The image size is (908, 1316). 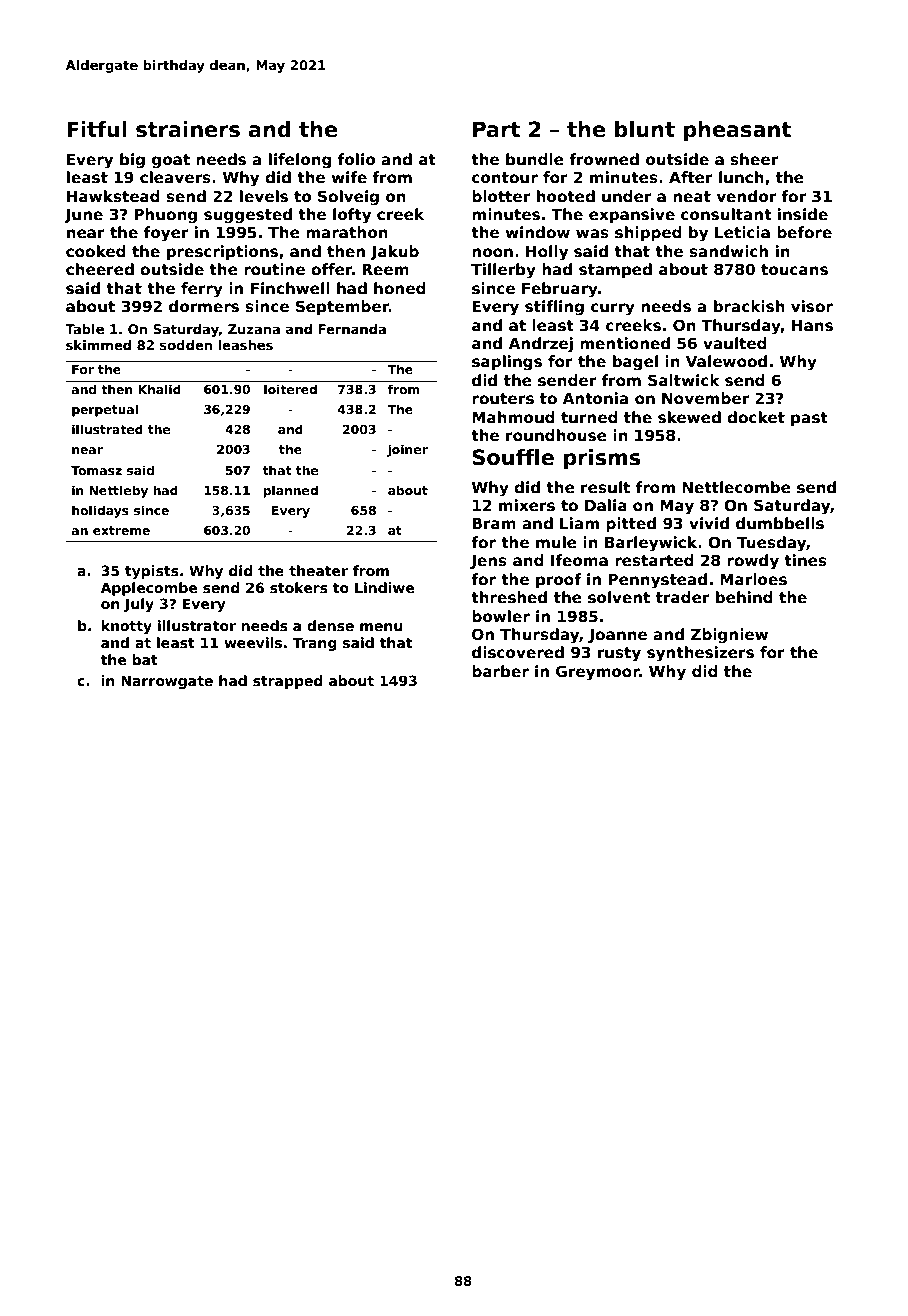 I want to click on folio, so click(x=356, y=159).
